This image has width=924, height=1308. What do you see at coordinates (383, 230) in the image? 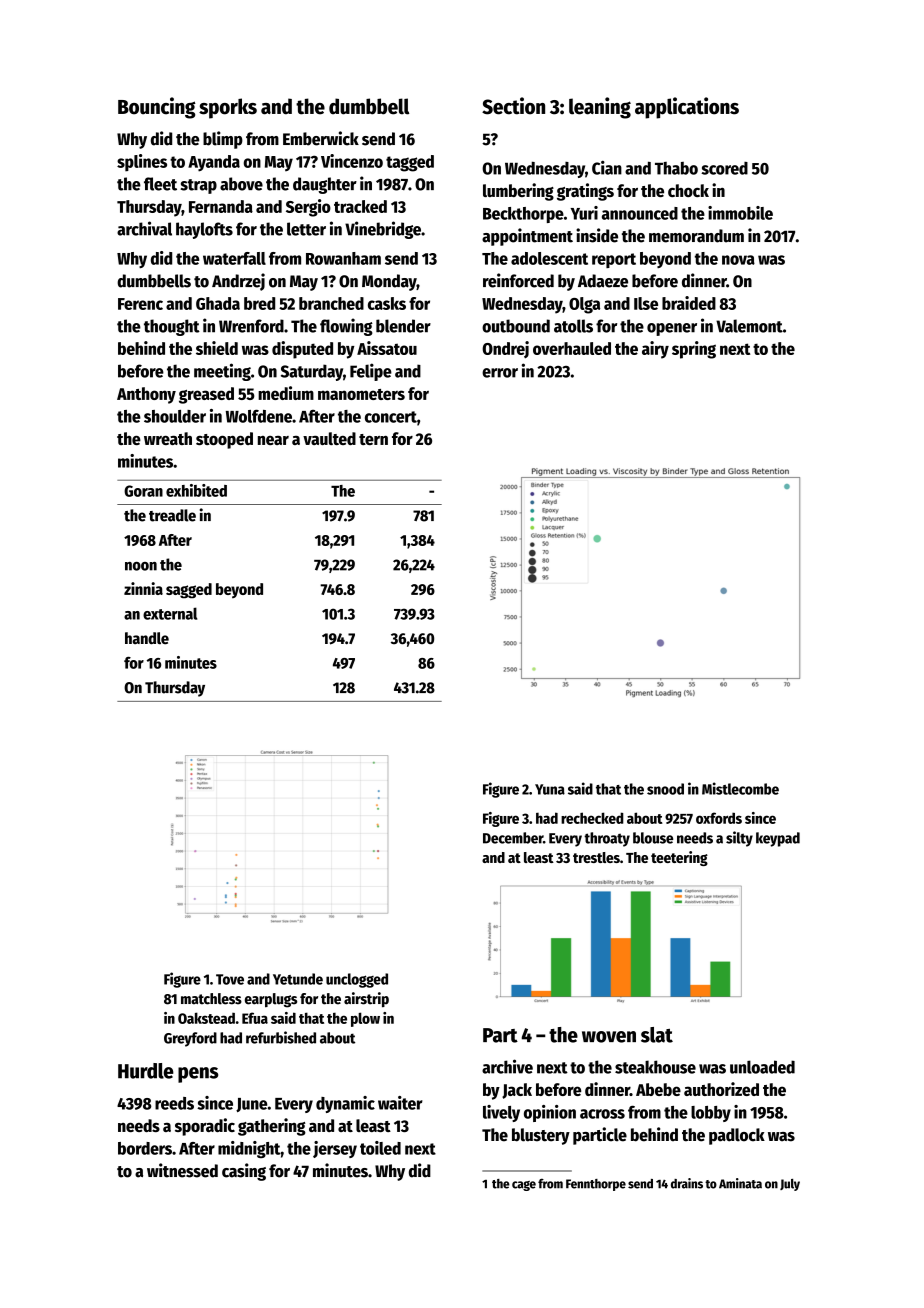
I see `Vinebridge` at bounding box center [383, 230].
